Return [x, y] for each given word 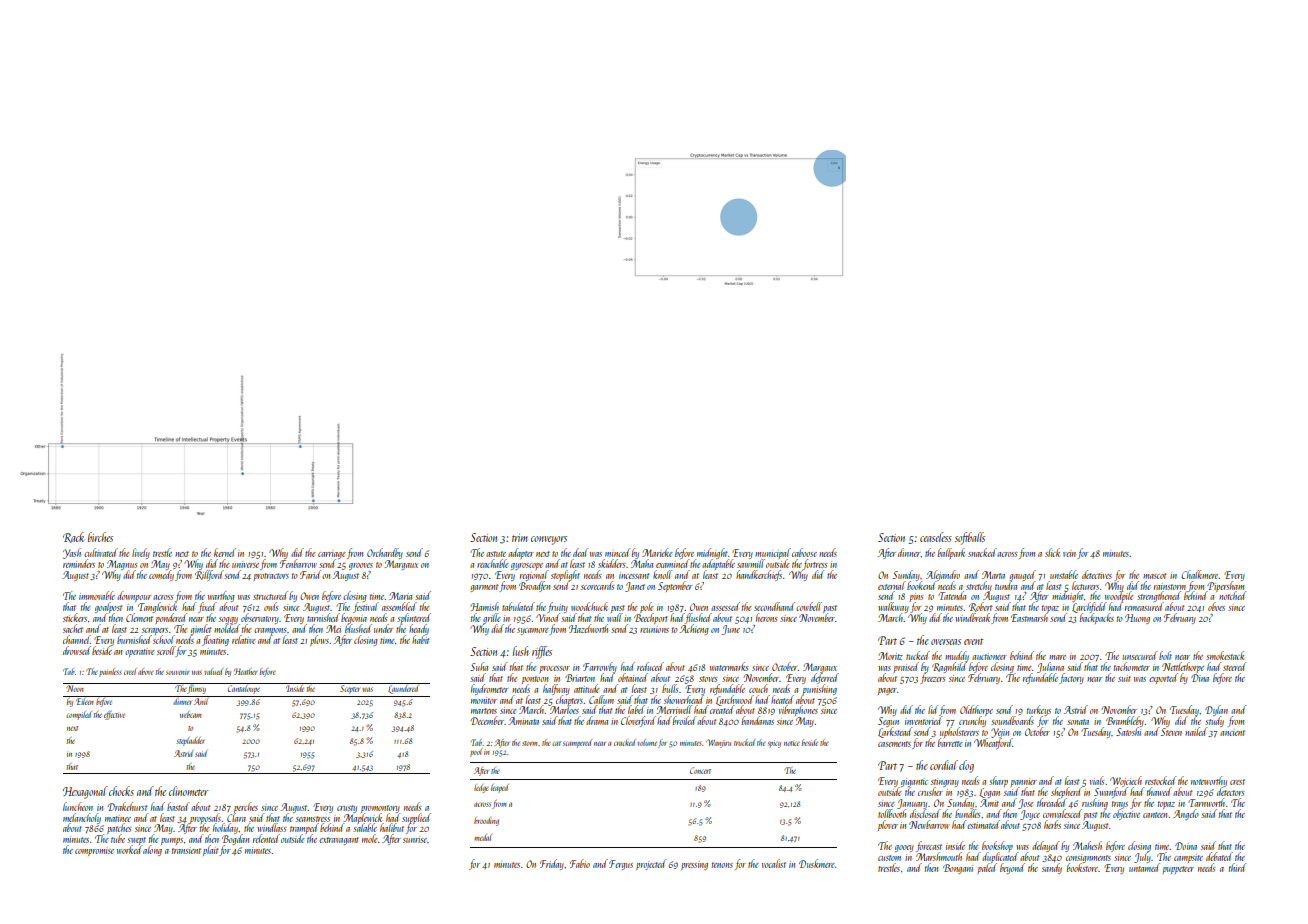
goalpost [108, 608]
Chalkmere [1199, 574]
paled [986, 869]
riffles [542, 652]
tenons [722, 865]
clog [966, 766]
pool [476, 752]
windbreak [972, 617]
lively [141, 553]
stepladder [191, 741]
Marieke [657, 552]
